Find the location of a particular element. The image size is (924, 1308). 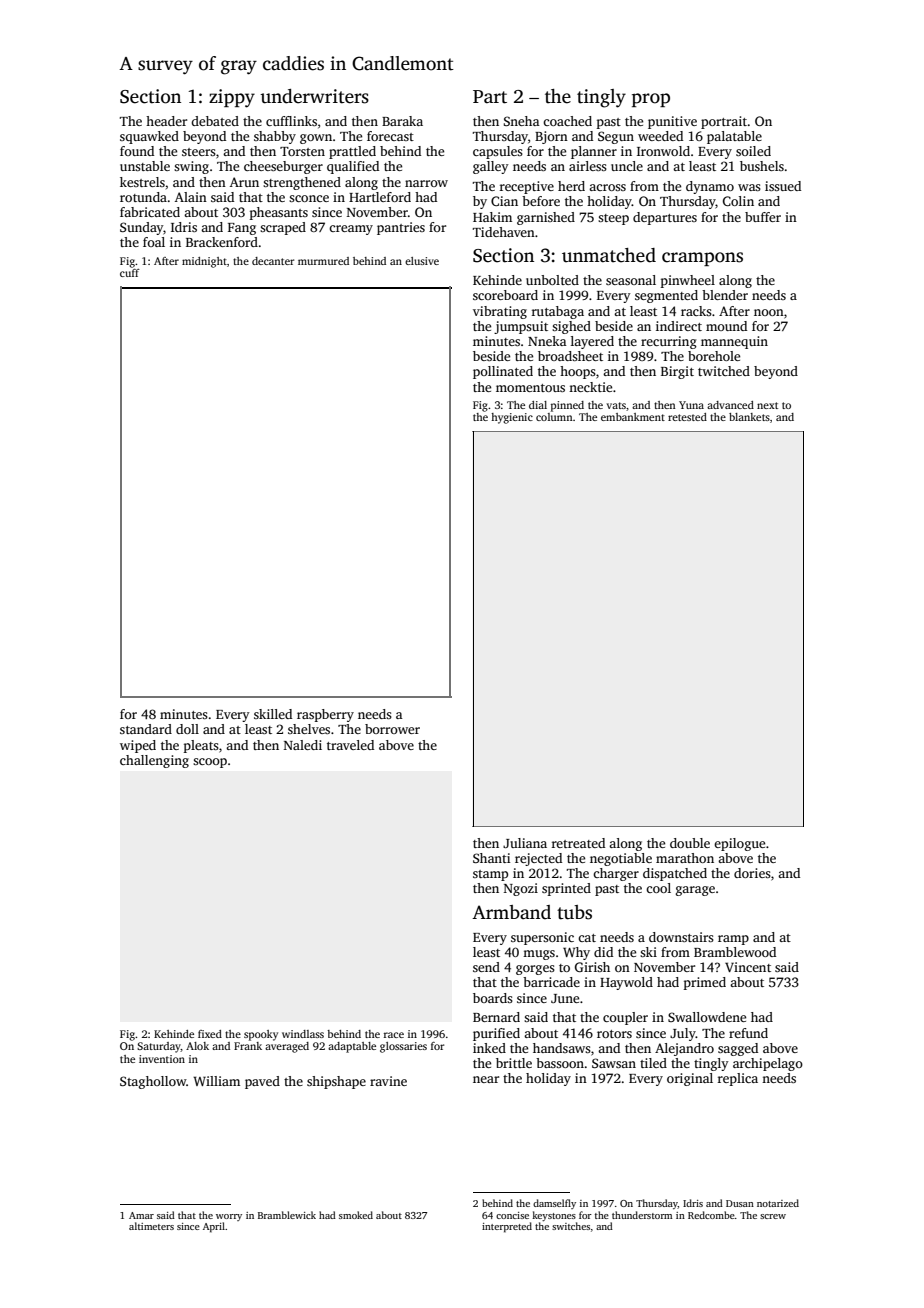

epilogue is located at coordinates (739, 844).
